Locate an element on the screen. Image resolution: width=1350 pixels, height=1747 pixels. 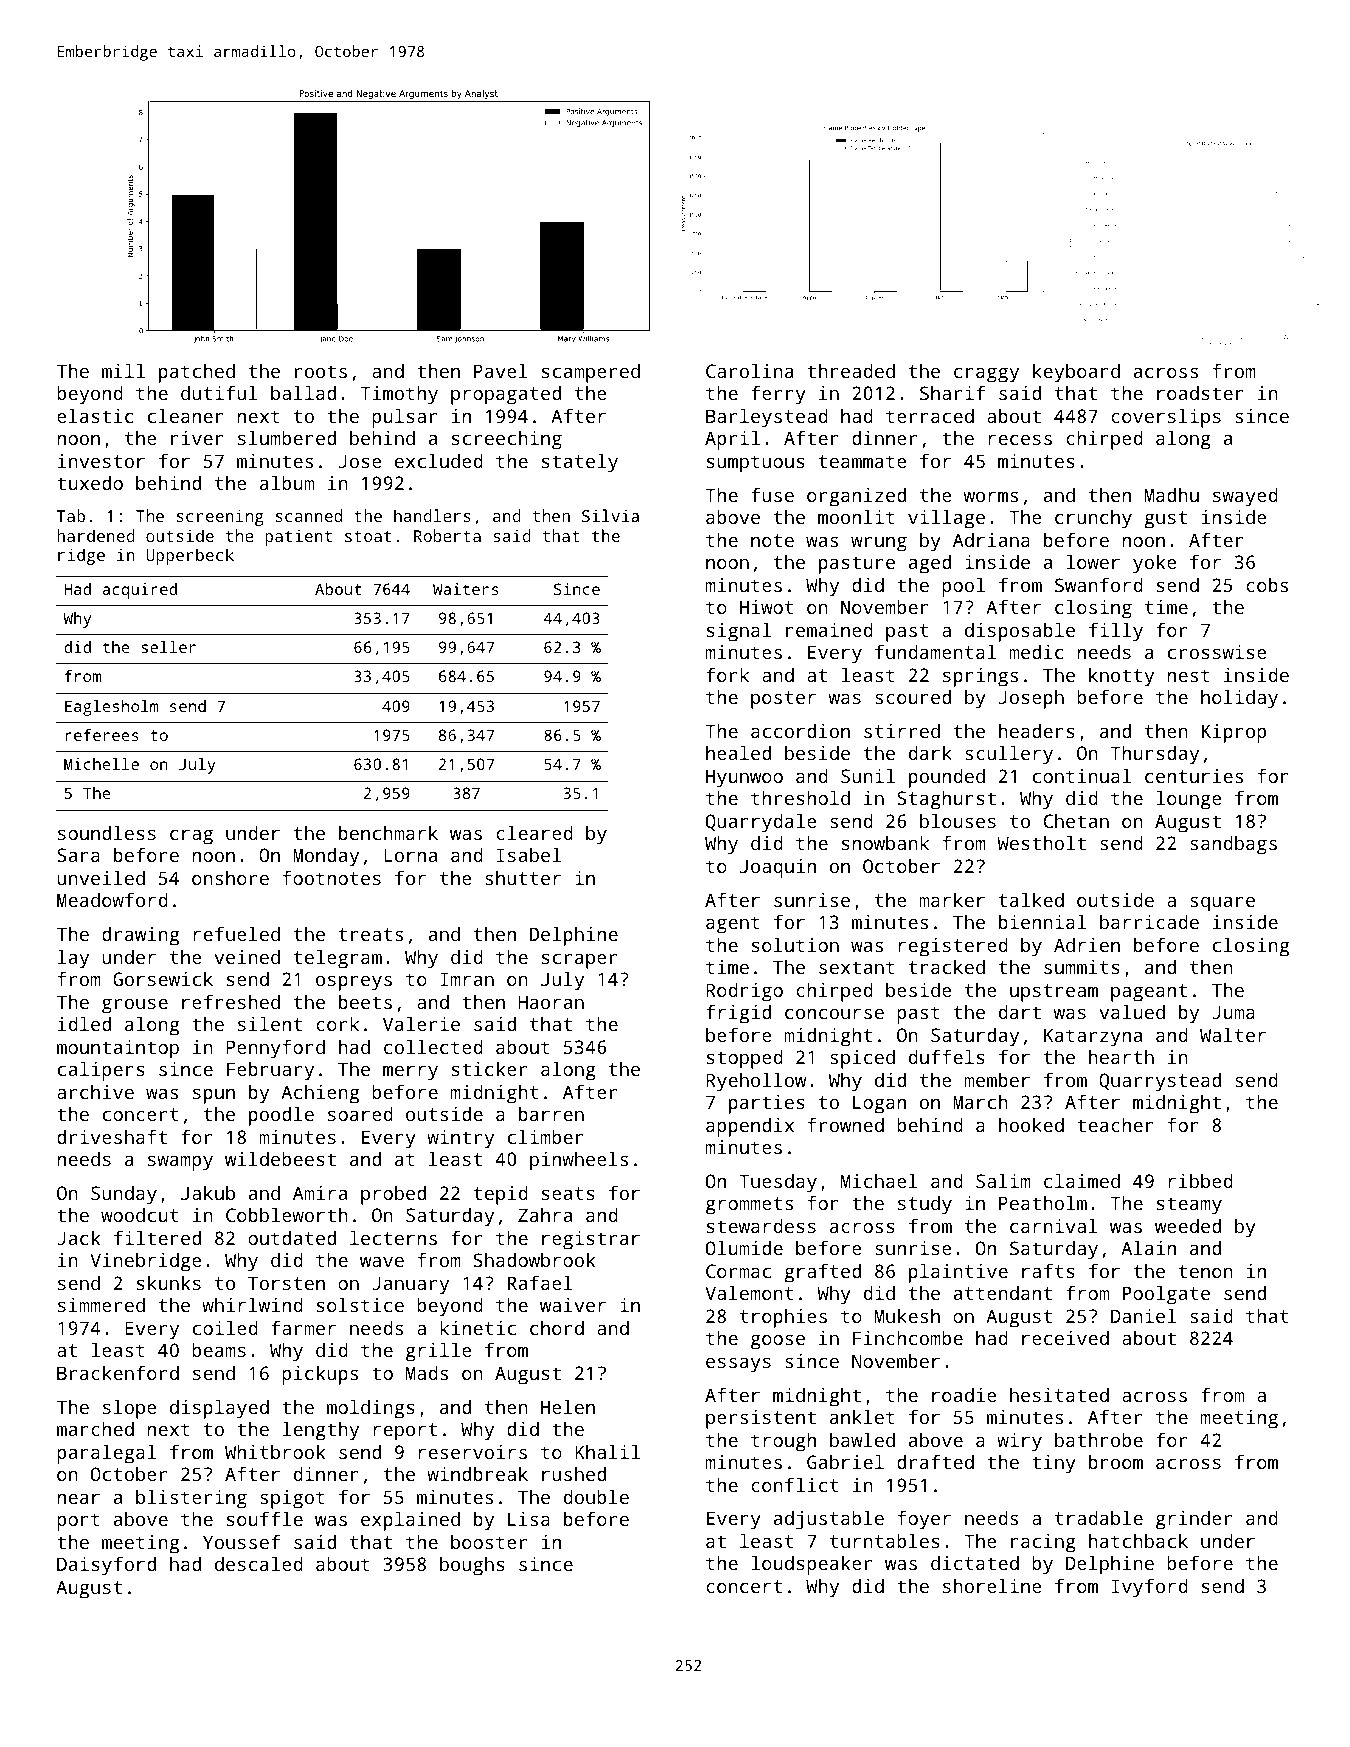
Ivyford is located at coordinates (1150, 1588).
